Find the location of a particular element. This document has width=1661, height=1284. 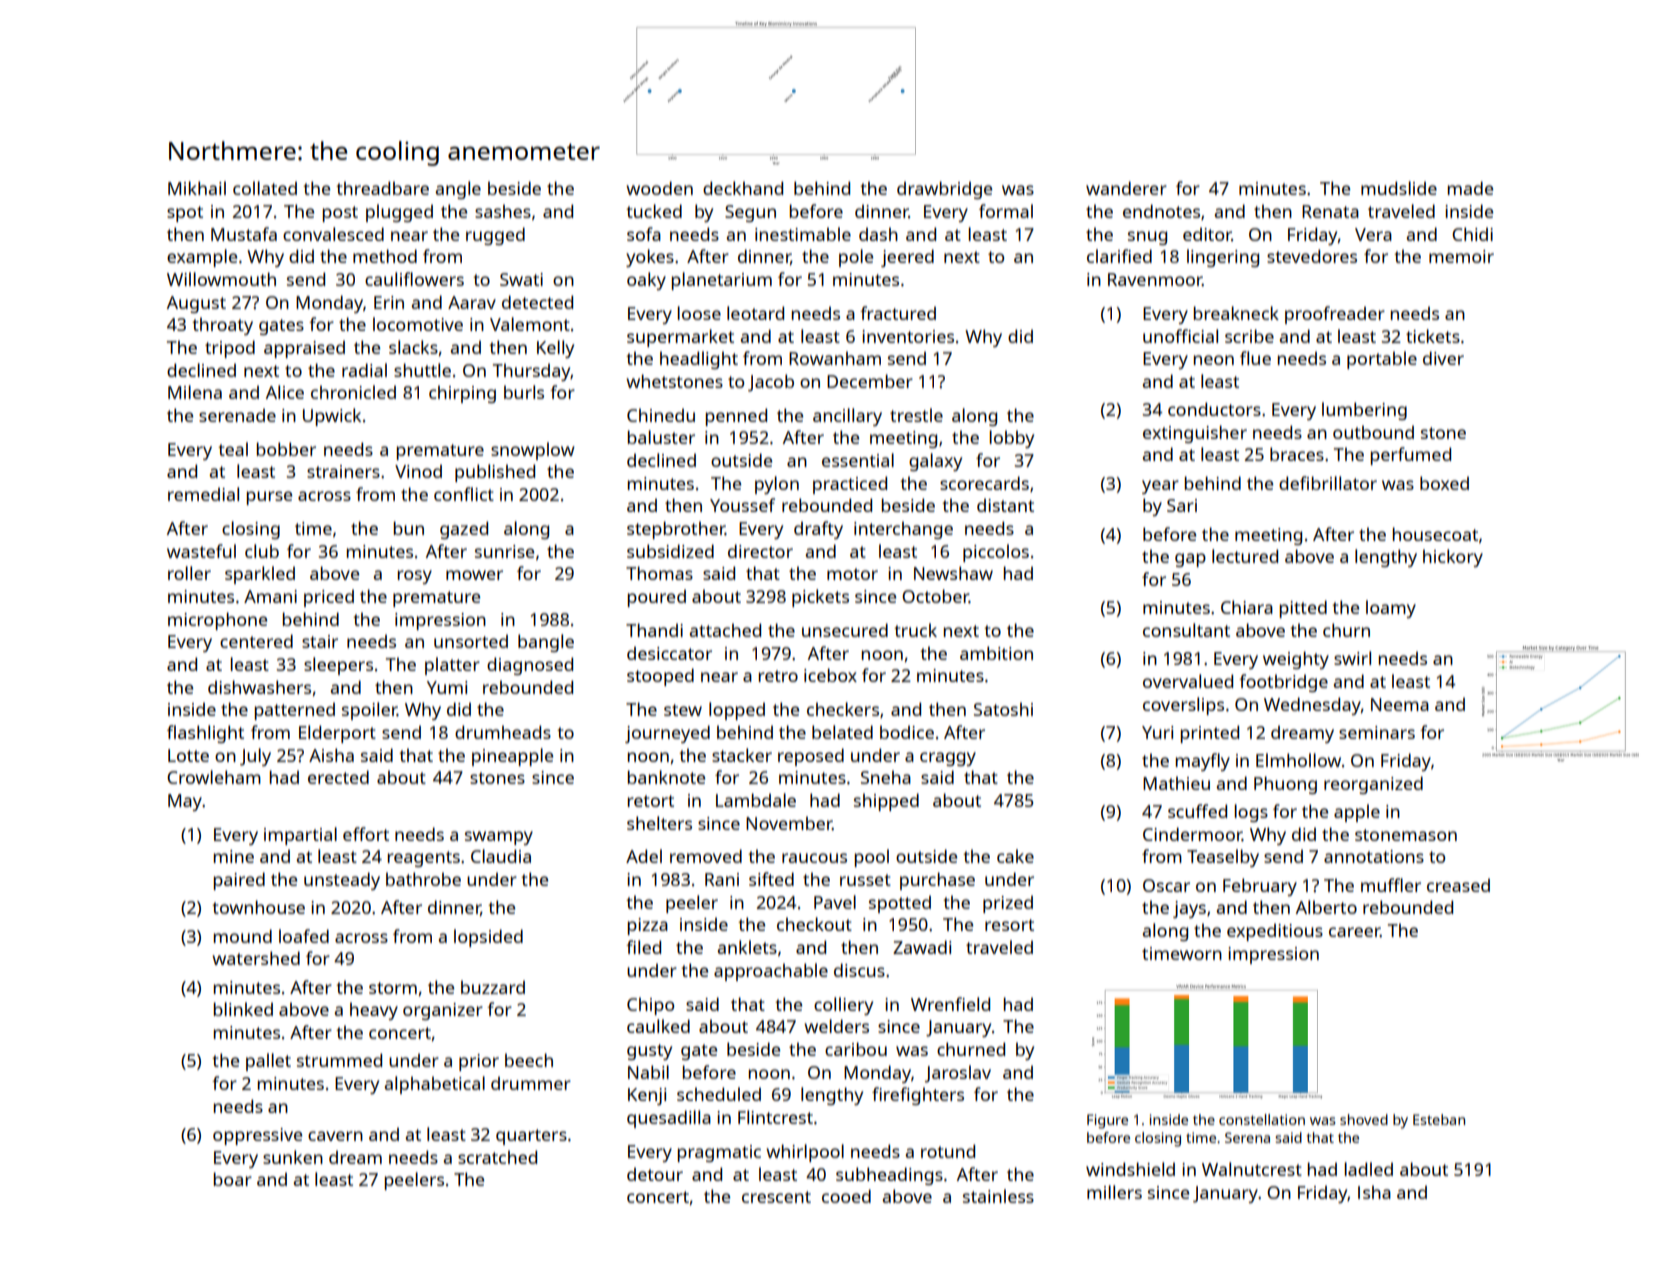

icebox is located at coordinates (830, 675).
